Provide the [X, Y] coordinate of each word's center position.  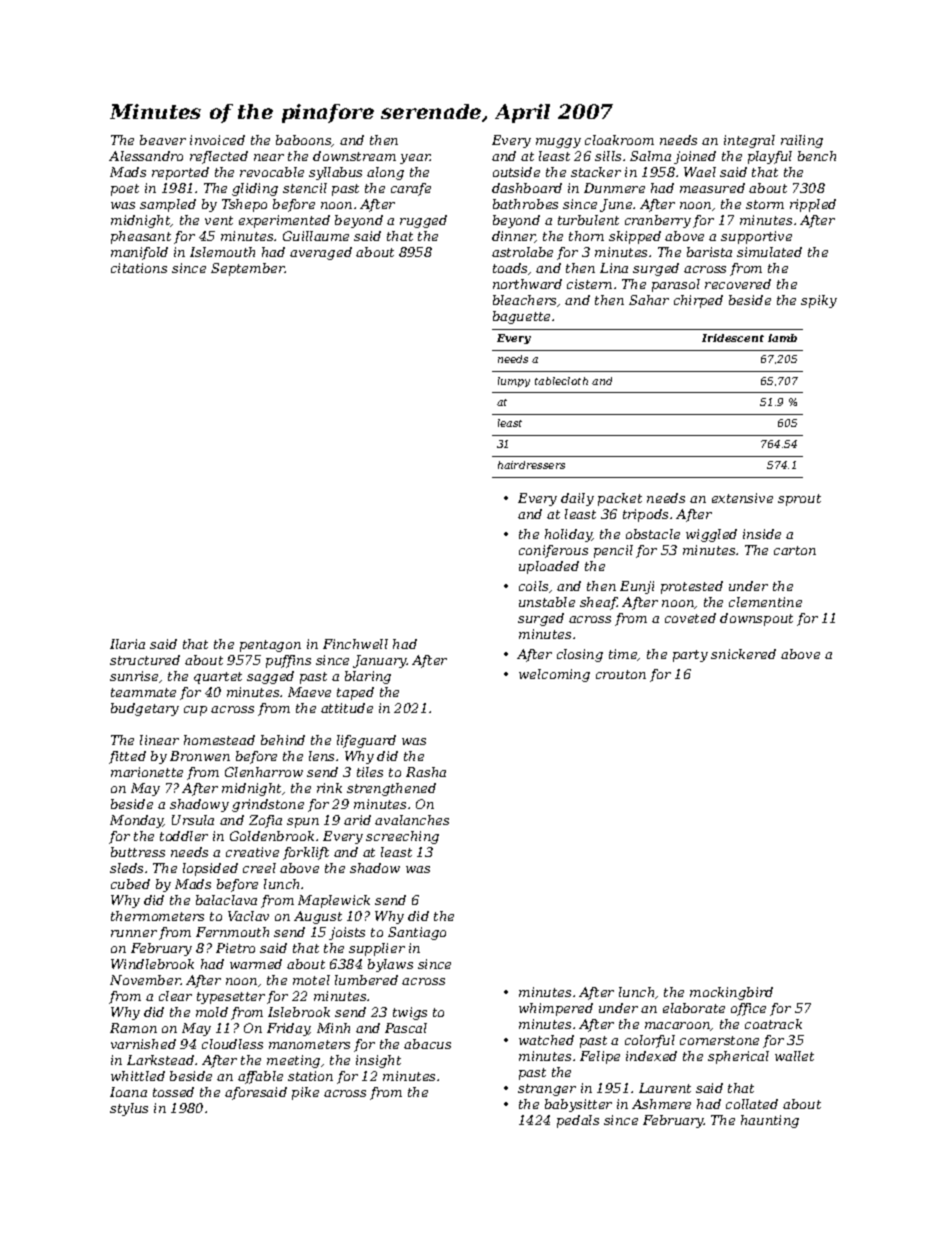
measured [712, 188]
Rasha [426, 772]
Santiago [417, 933]
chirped [698, 301]
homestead [219, 740]
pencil [613, 551]
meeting [293, 1061]
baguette [521, 317]
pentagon [270, 646]
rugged [423, 221]
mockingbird [731, 993]
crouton [621, 674]
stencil [305, 188]
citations [139, 268]
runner [134, 933]
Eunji [637, 587]
